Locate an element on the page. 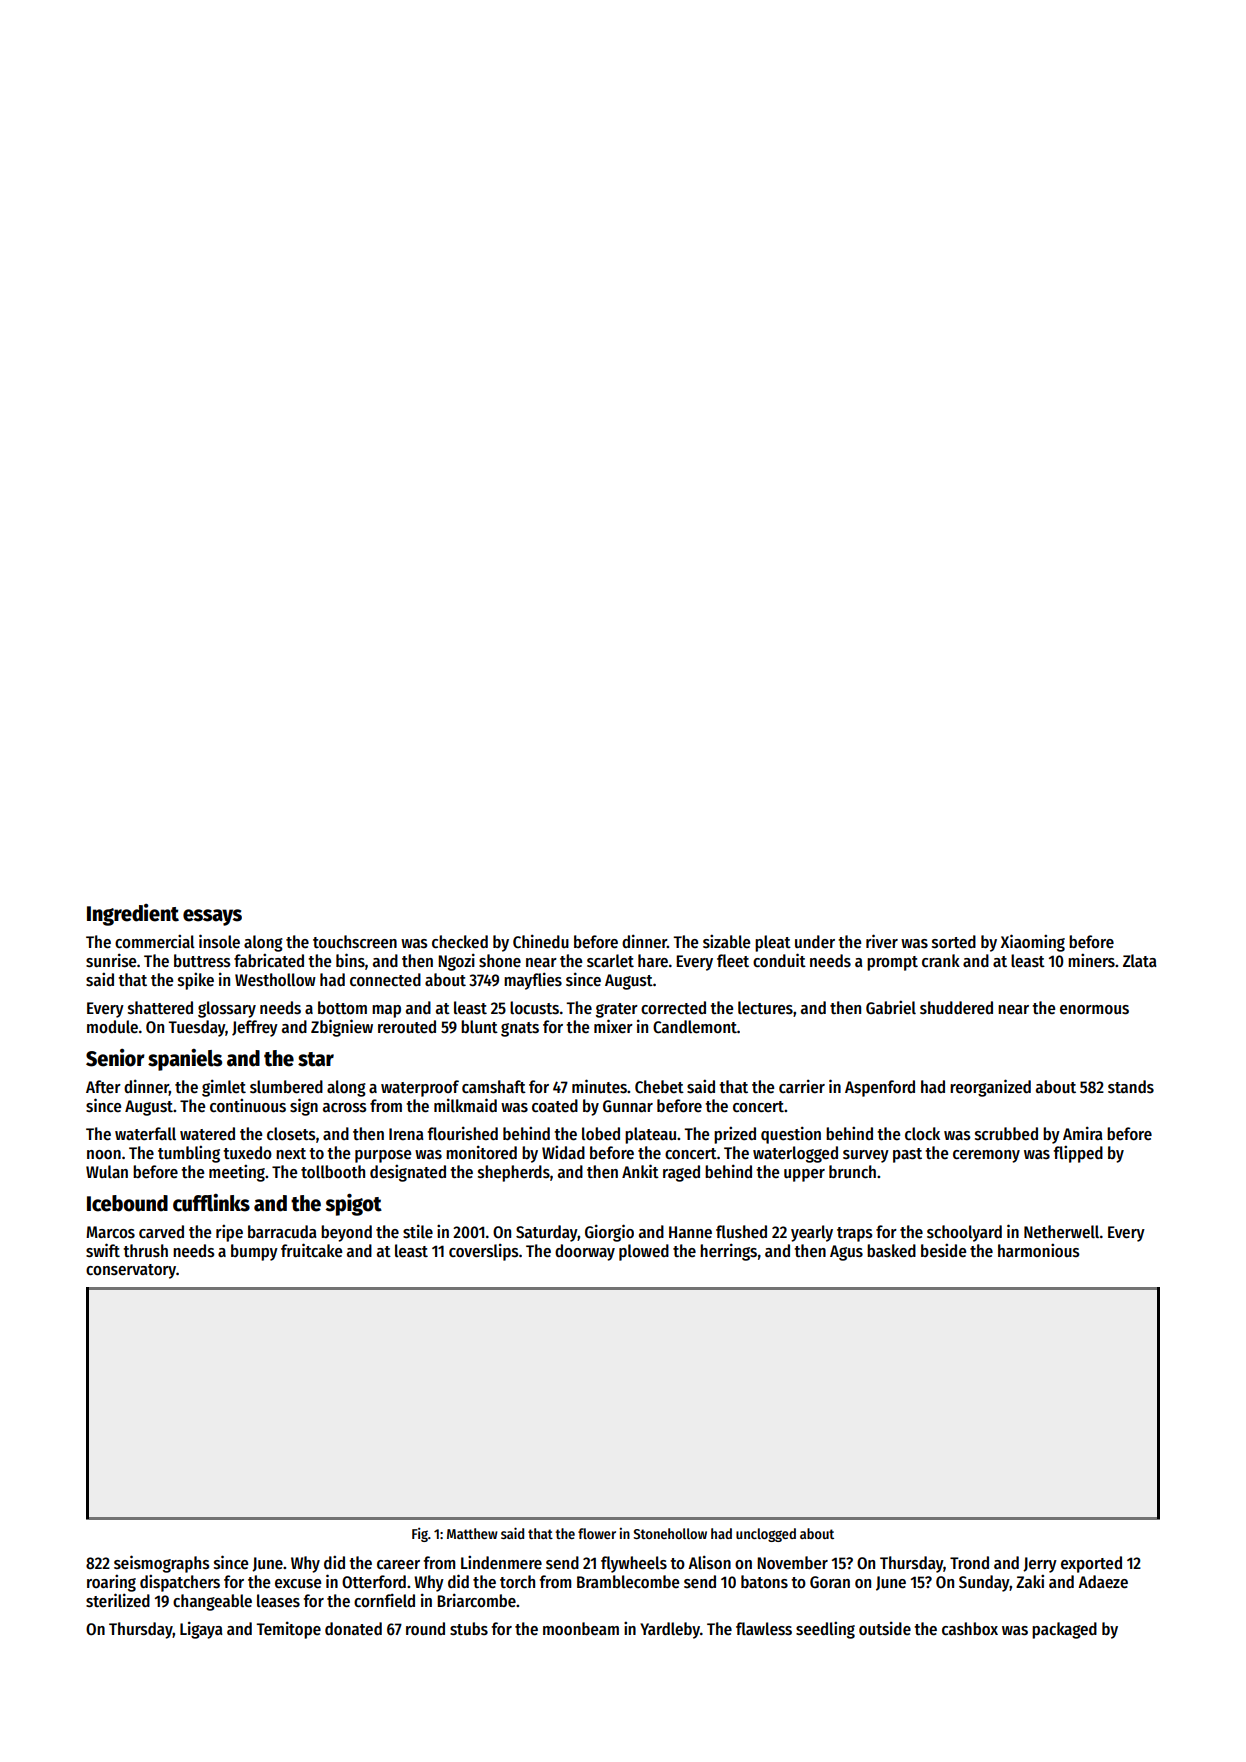 This image has height=1762, width=1246. Aspenford is located at coordinates (880, 1088).
